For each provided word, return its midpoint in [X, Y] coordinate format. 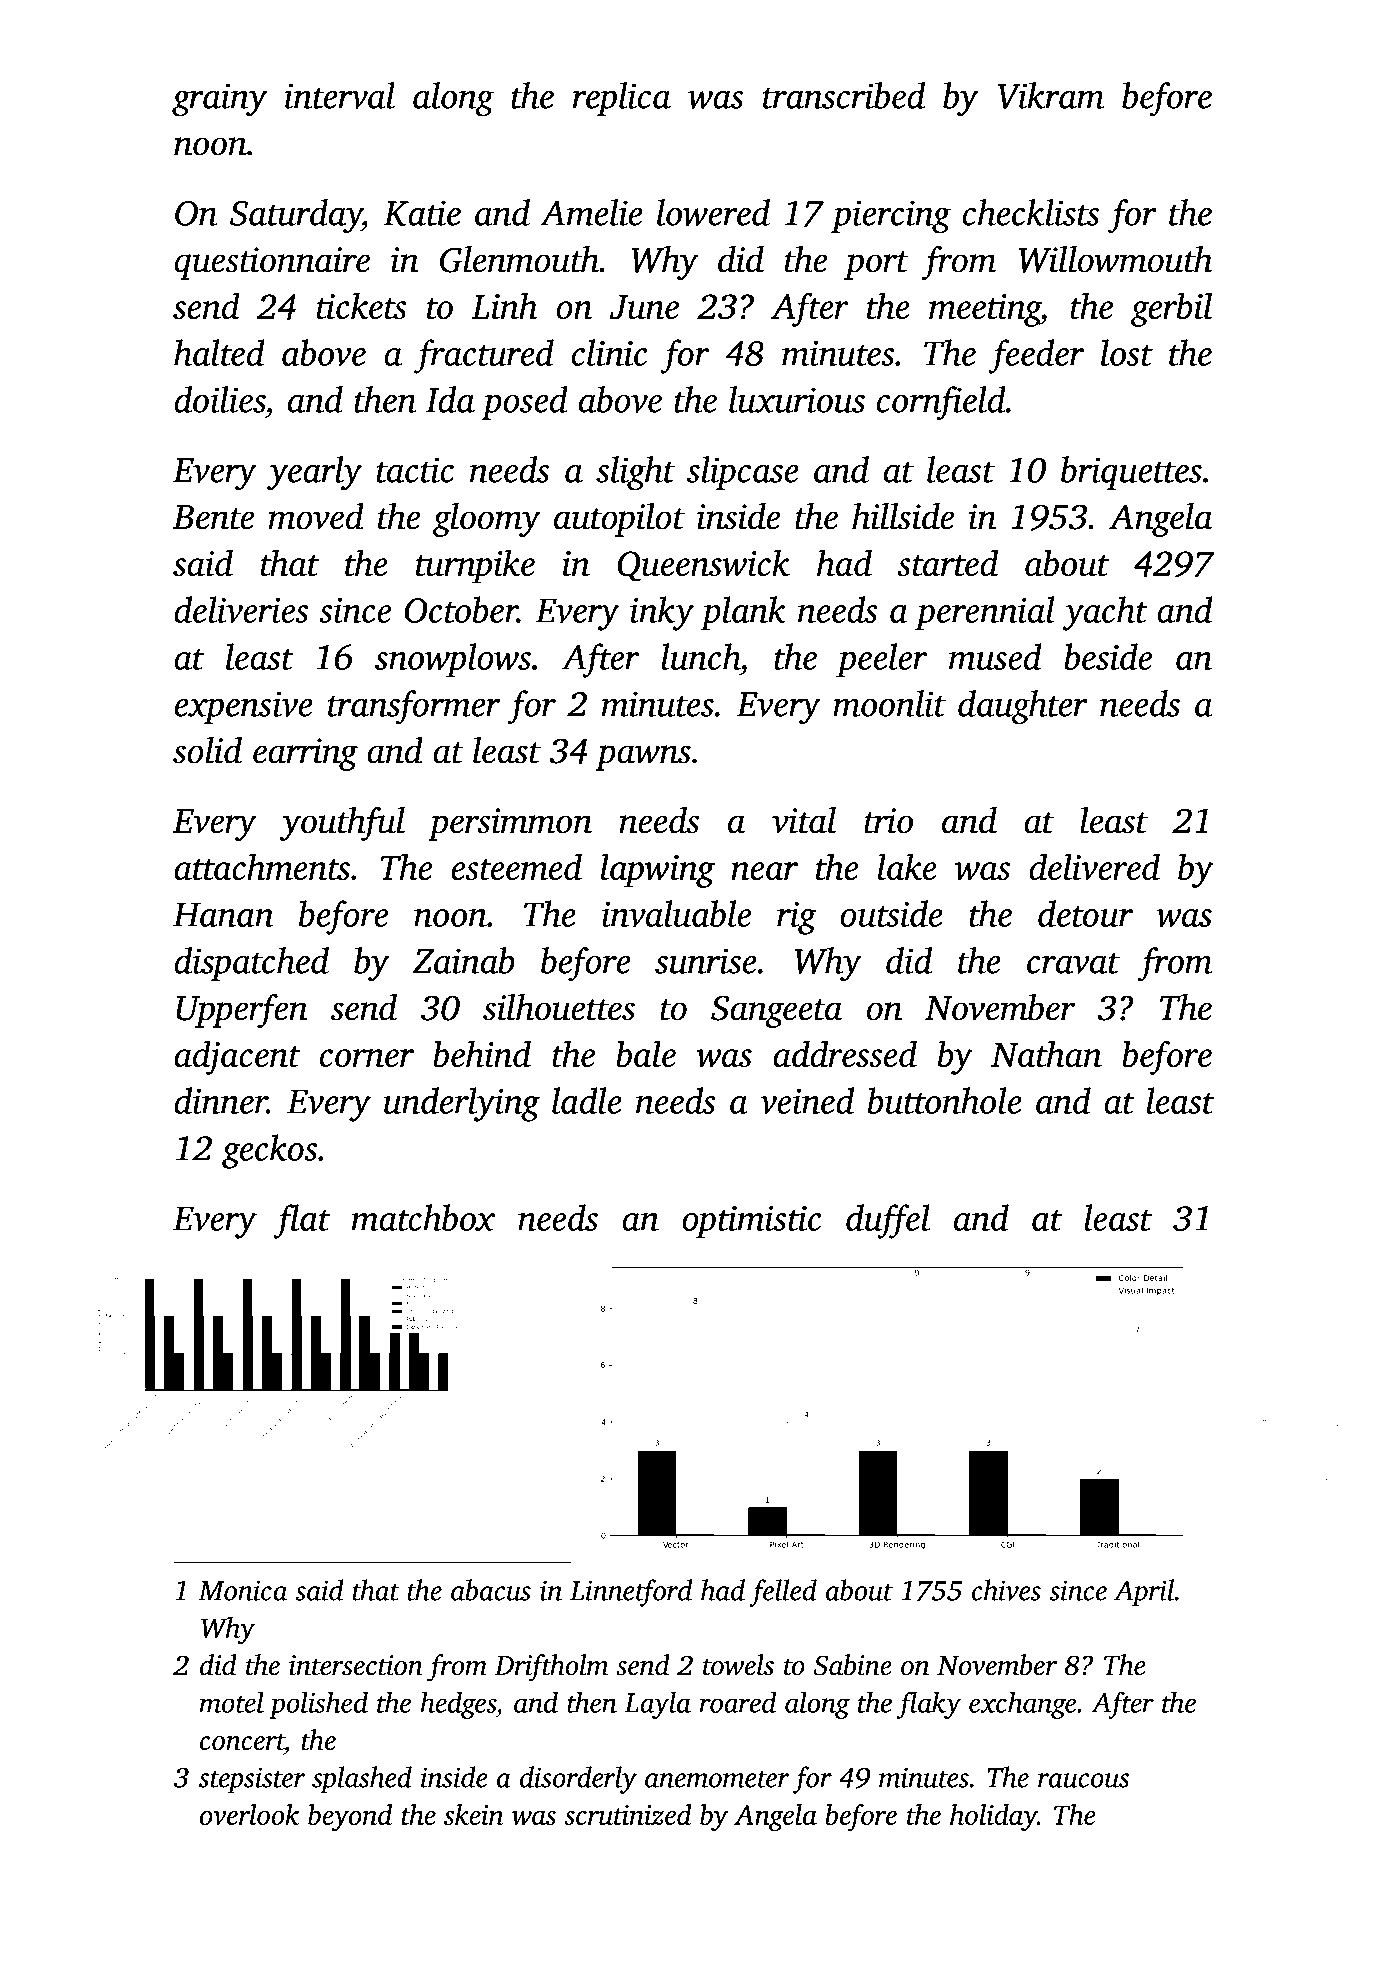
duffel [888, 1221]
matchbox [423, 1217]
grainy [219, 100]
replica [622, 99]
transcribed [844, 95]
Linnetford [631, 1593]
